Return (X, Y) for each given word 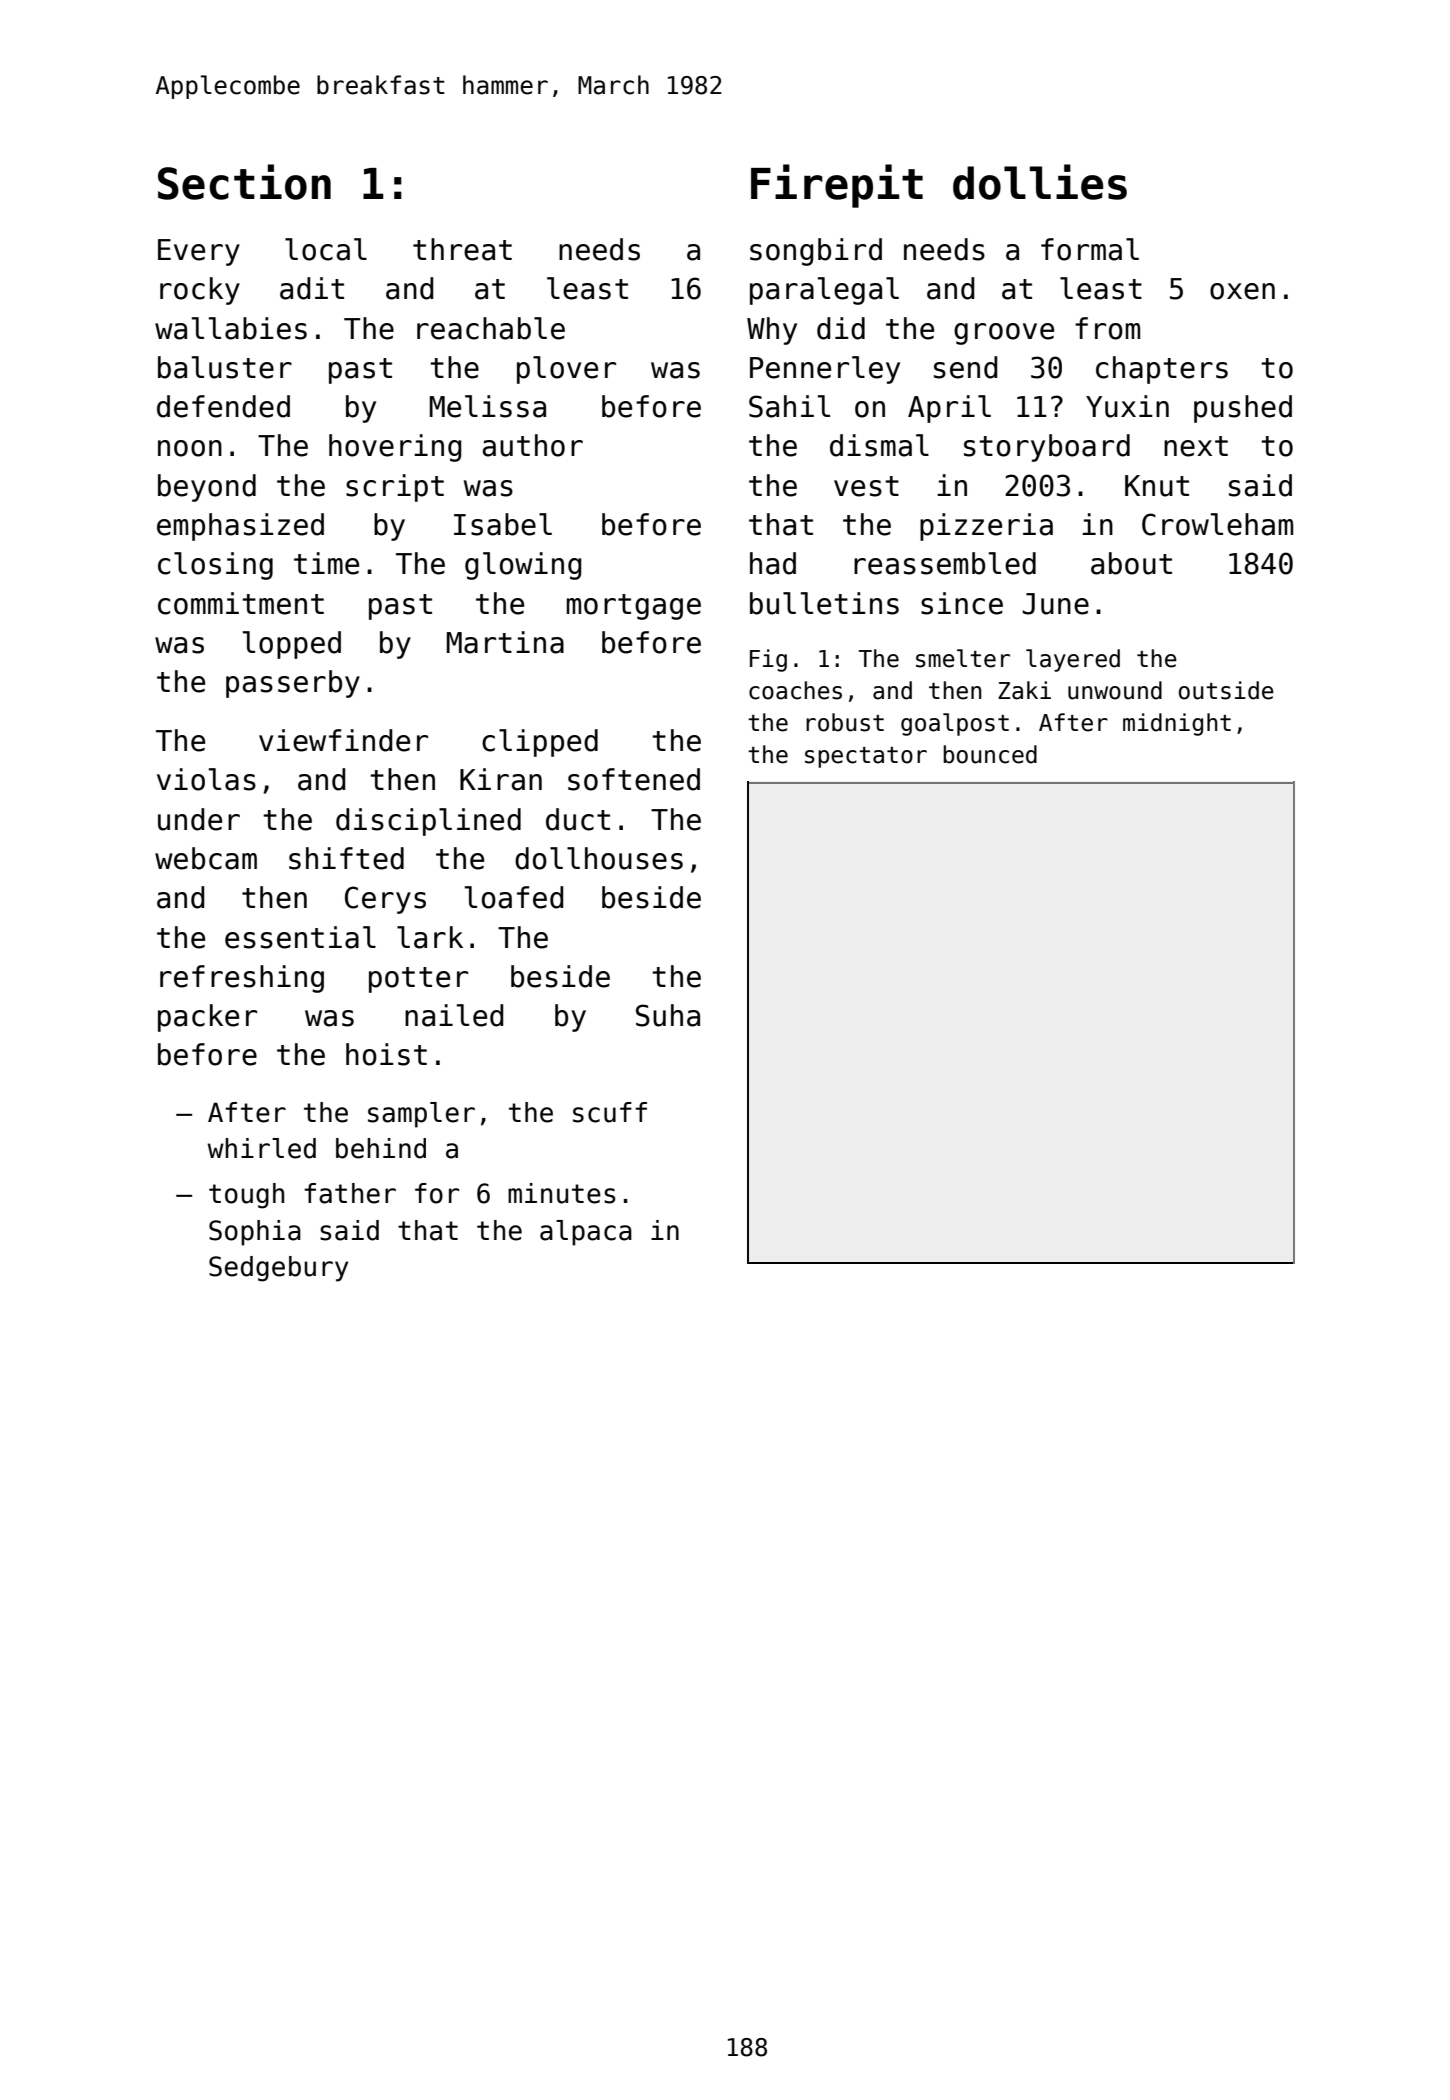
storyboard (1047, 448)
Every (199, 252)
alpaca (586, 1233)
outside (1226, 690)
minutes (561, 1193)
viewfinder (343, 740)
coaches (795, 690)
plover (566, 370)
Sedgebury (278, 1269)
